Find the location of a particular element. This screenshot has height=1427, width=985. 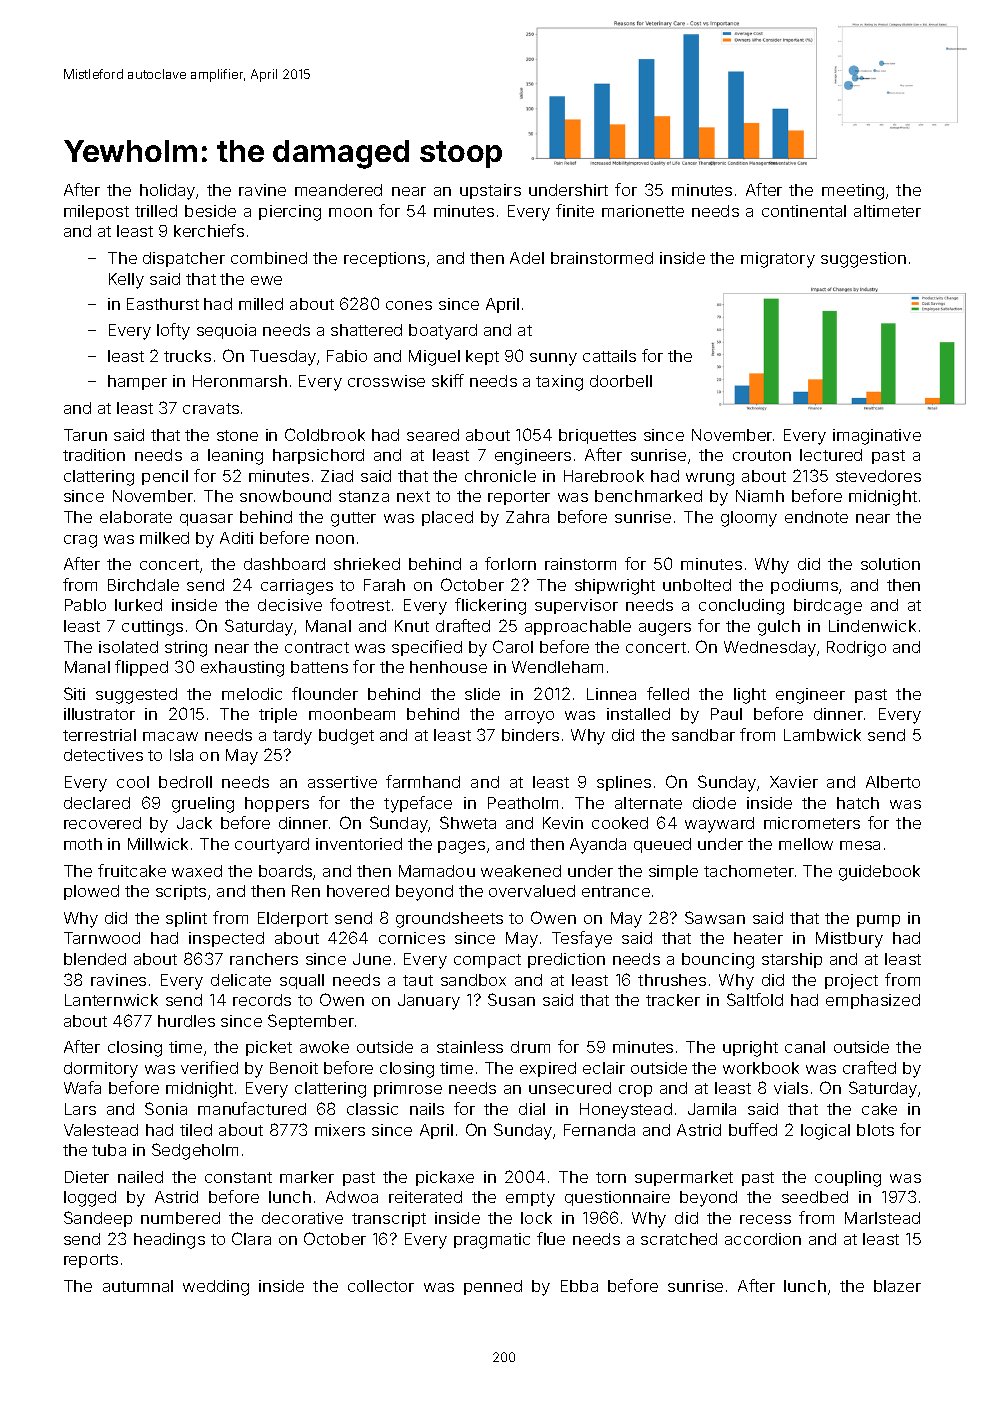

suggestion is located at coordinates (863, 260).
